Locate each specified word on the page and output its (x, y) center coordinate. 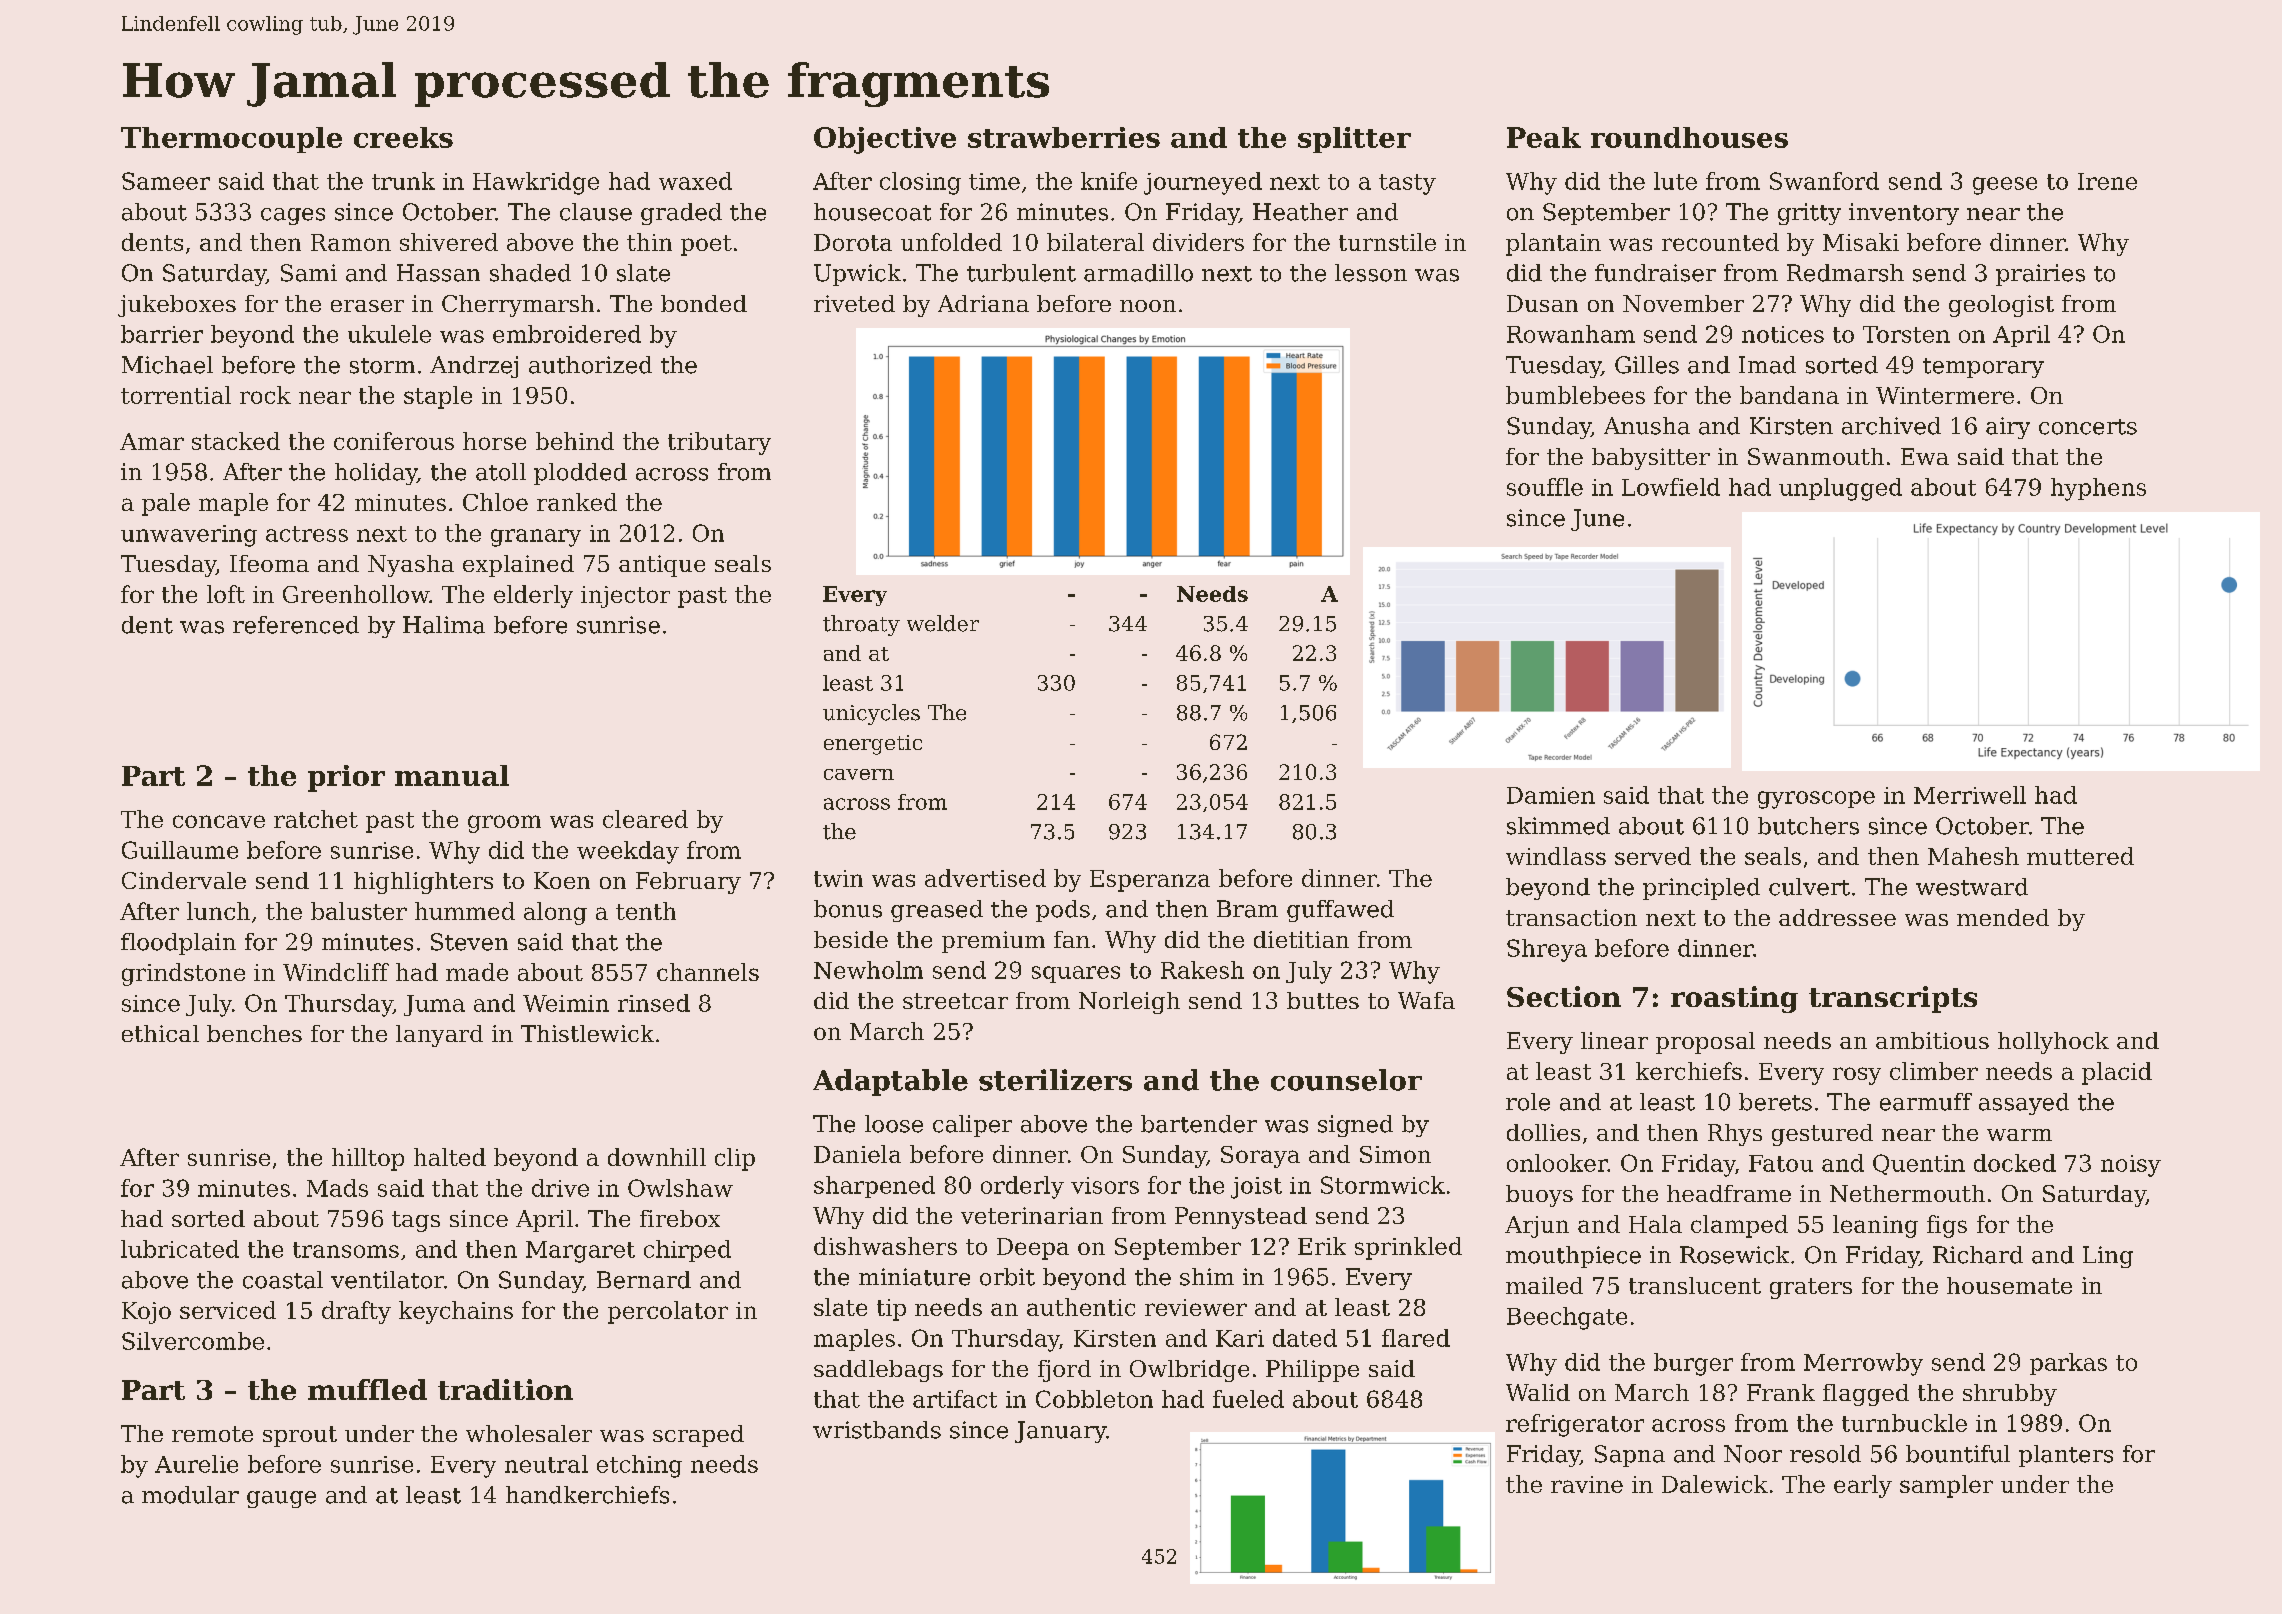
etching (639, 1466)
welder (943, 623)
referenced (296, 625)
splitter (1354, 140)
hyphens (2098, 489)
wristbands (877, 1430)
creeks (403, 137)
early (1863, 1486)
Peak (1544, 137)
